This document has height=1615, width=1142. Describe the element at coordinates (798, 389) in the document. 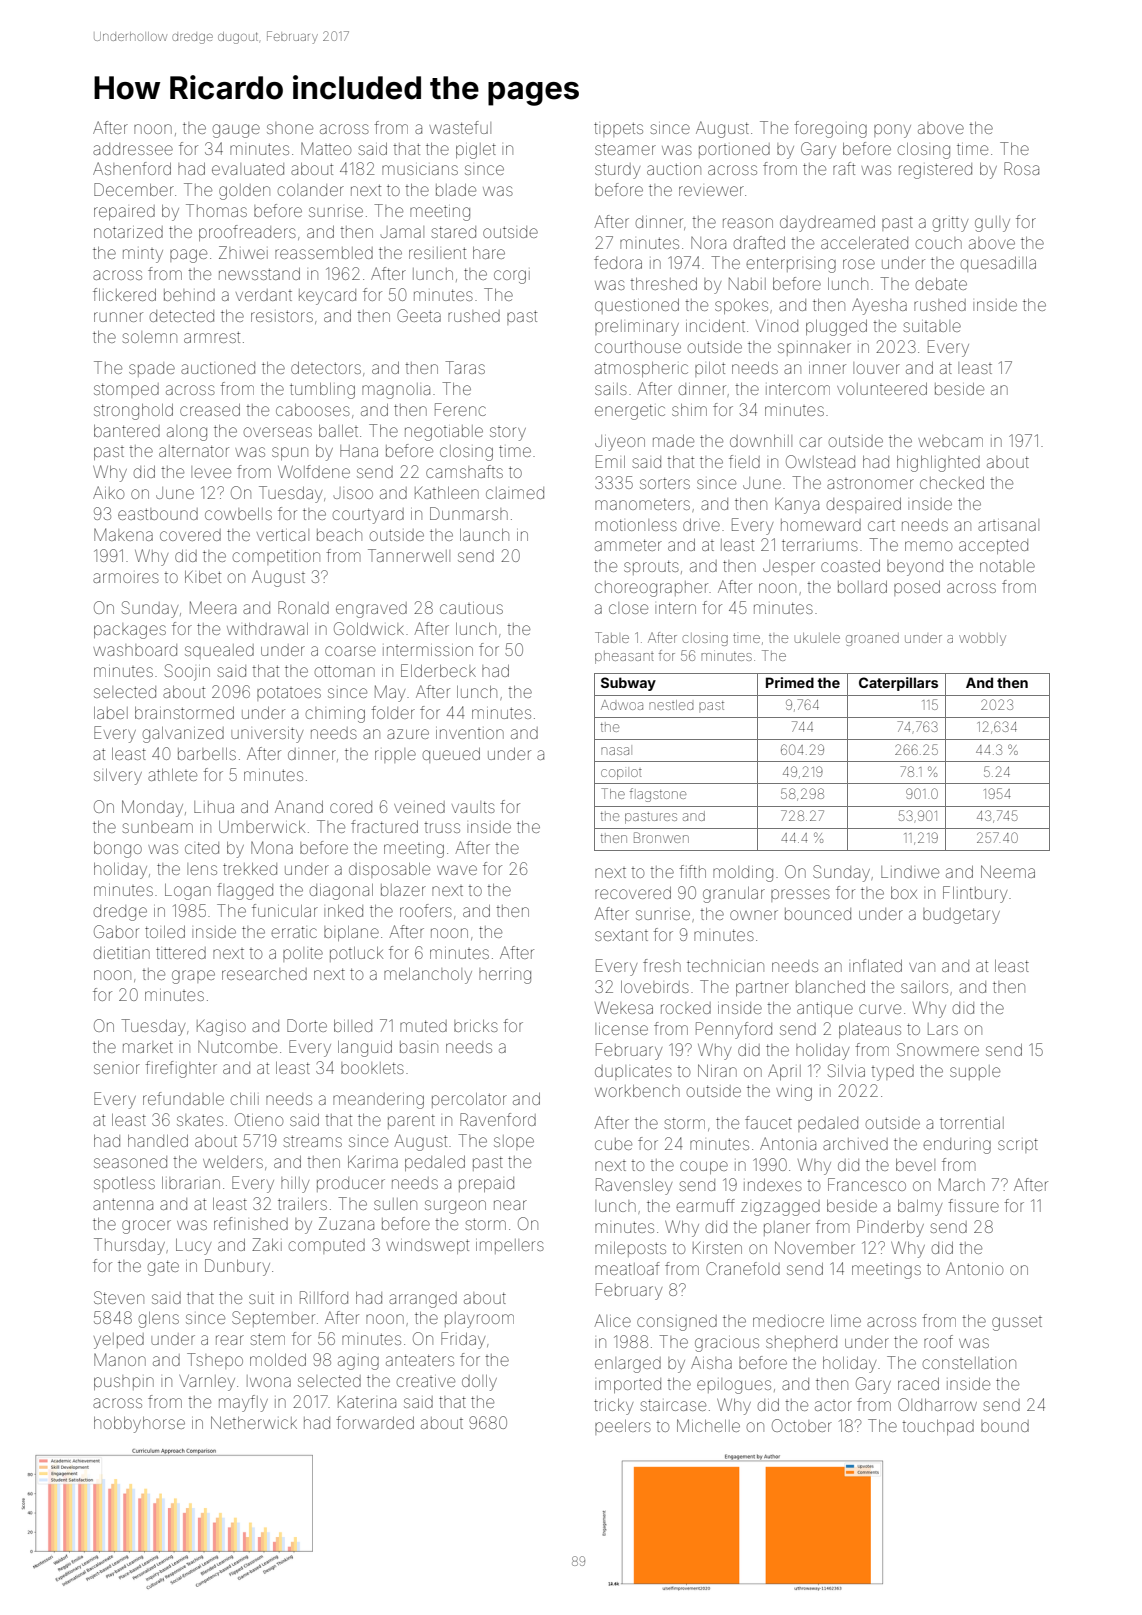

I see `intercom` at that location.
